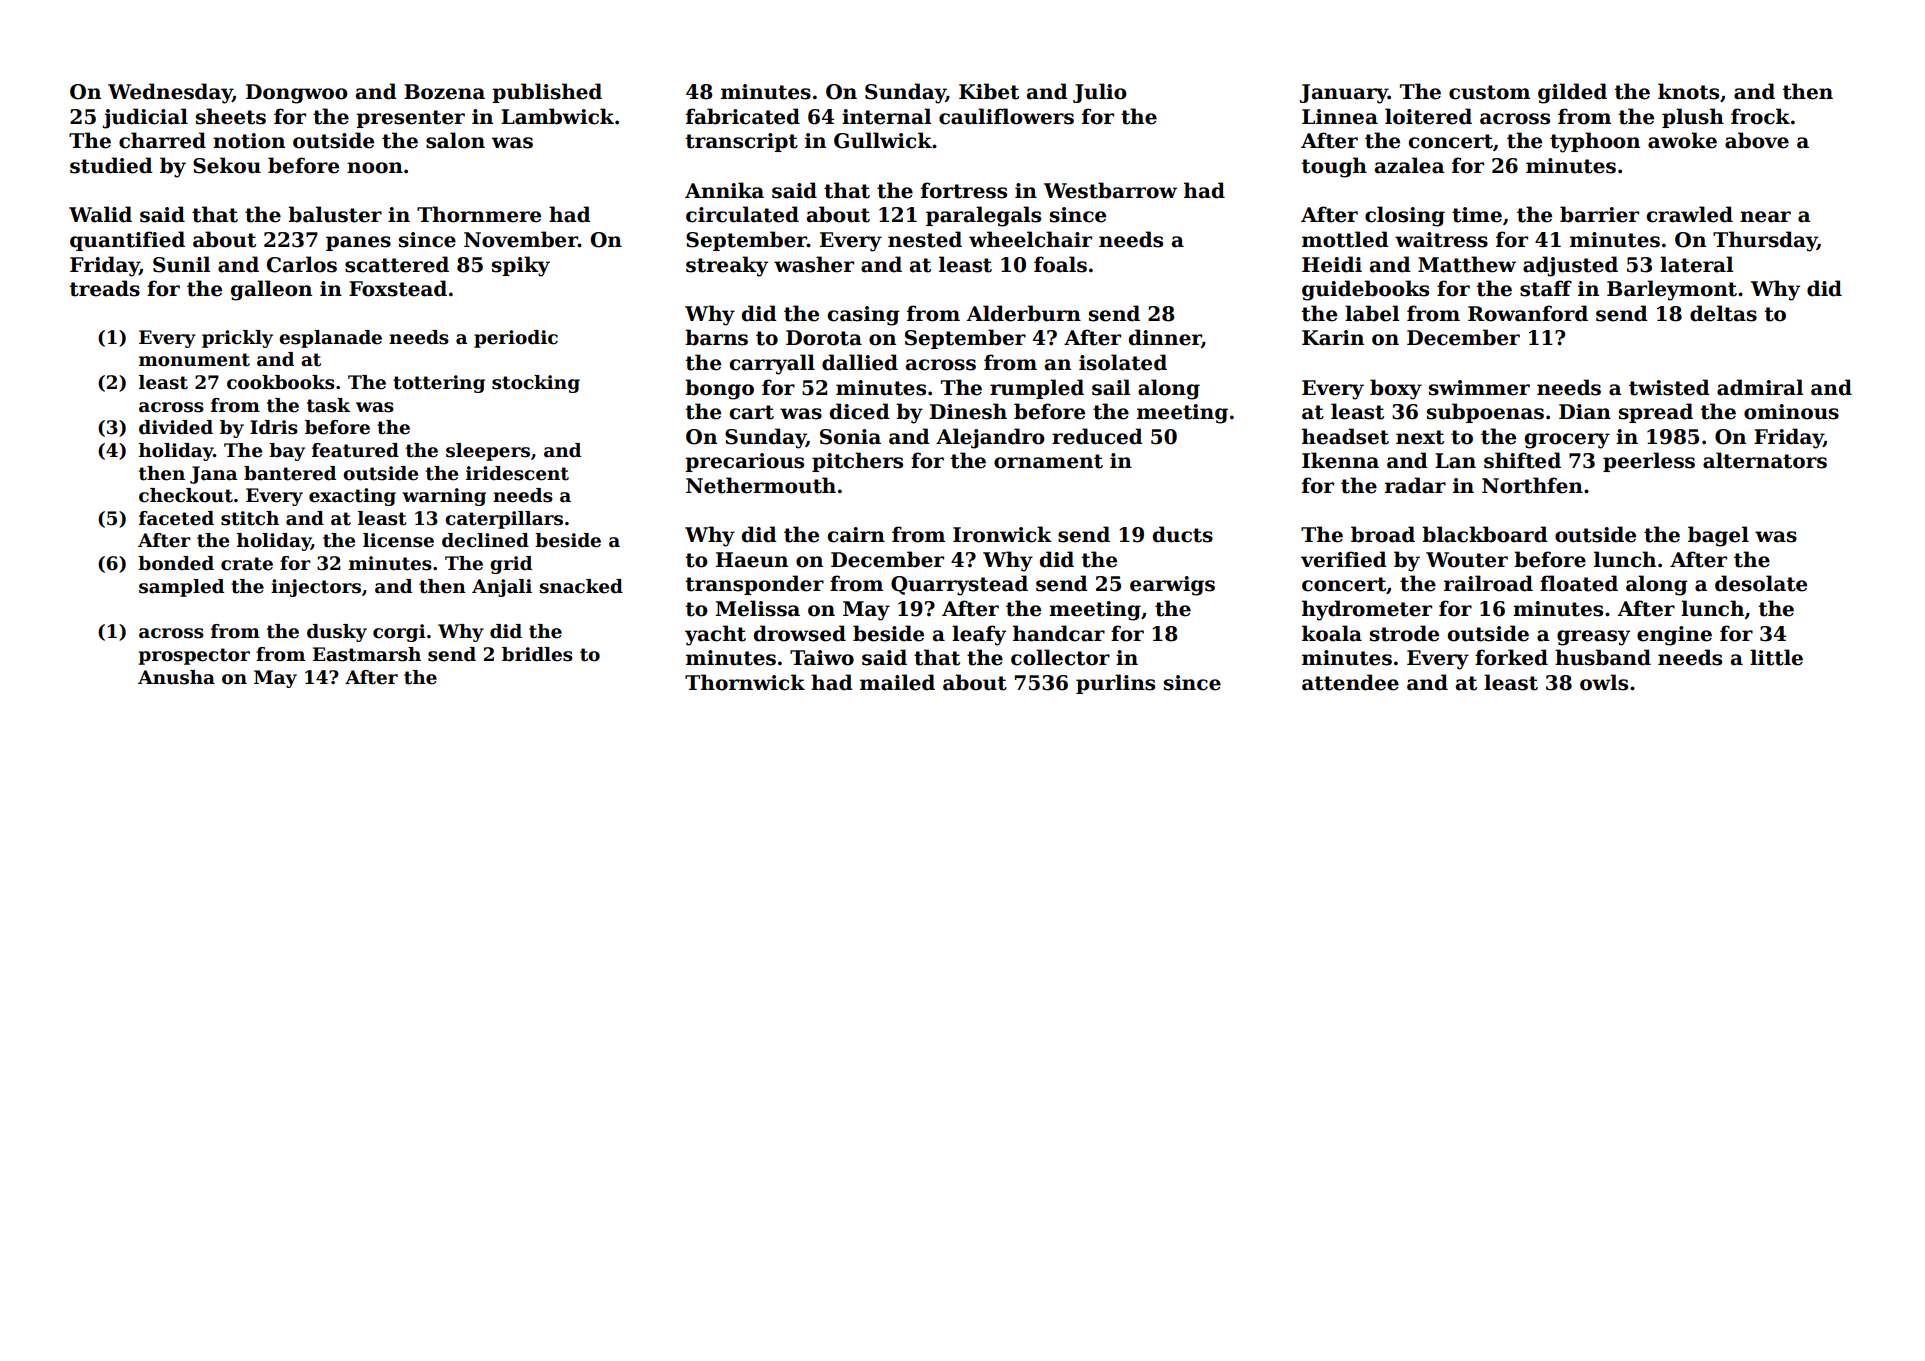 This screenshot has width=1925, height=1361. Describe the element at coordinates (330, 339) in the screenshot. I see `esplanade` at that location.
